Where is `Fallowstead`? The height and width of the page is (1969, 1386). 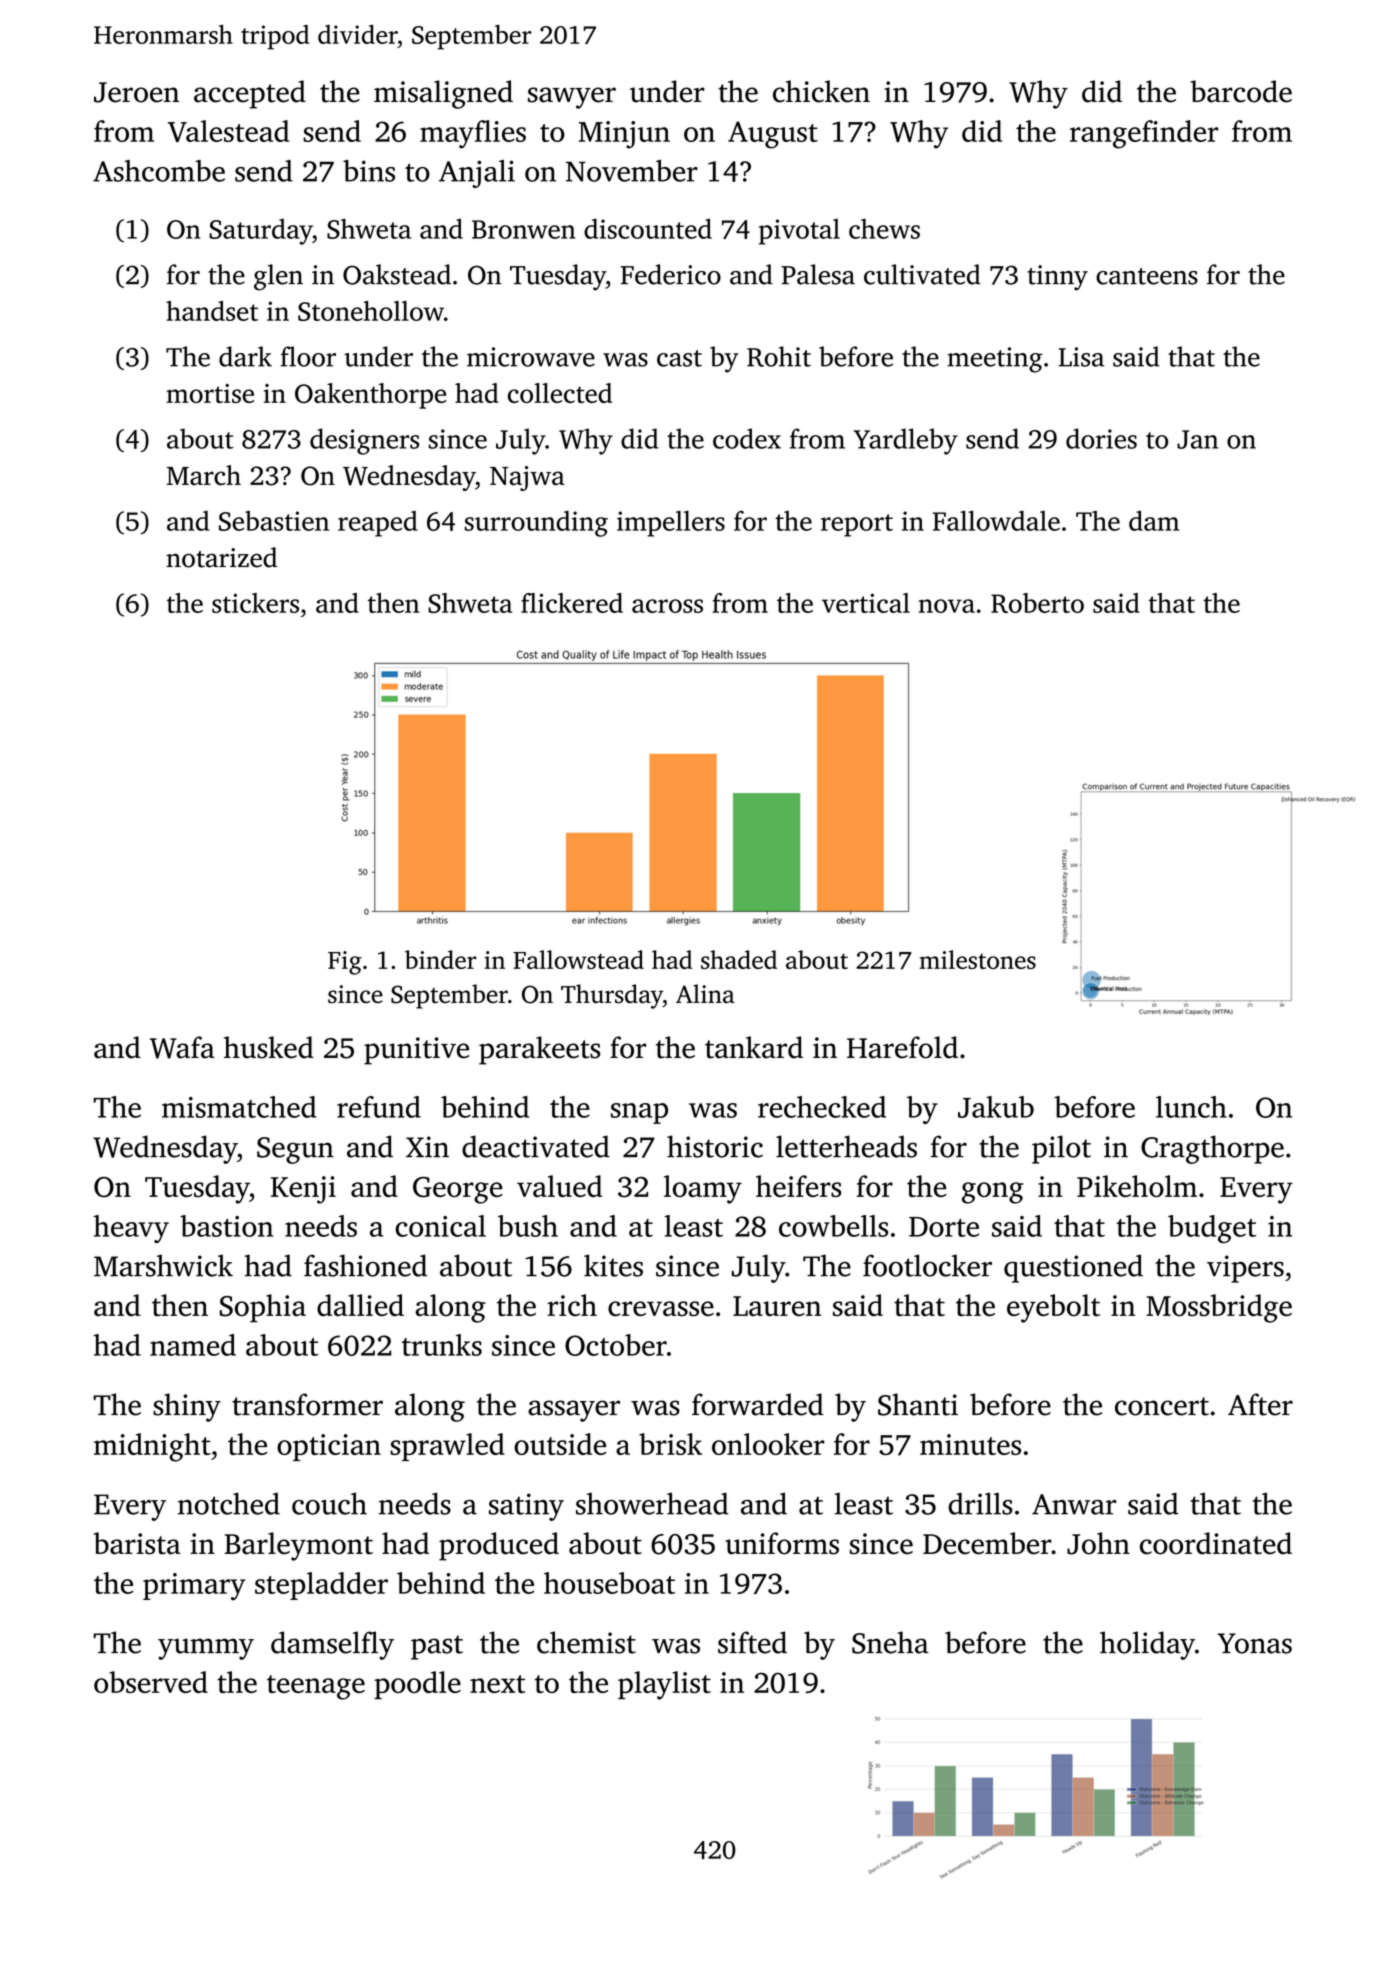
Fallowstead is located at coordinates (578, 959).
